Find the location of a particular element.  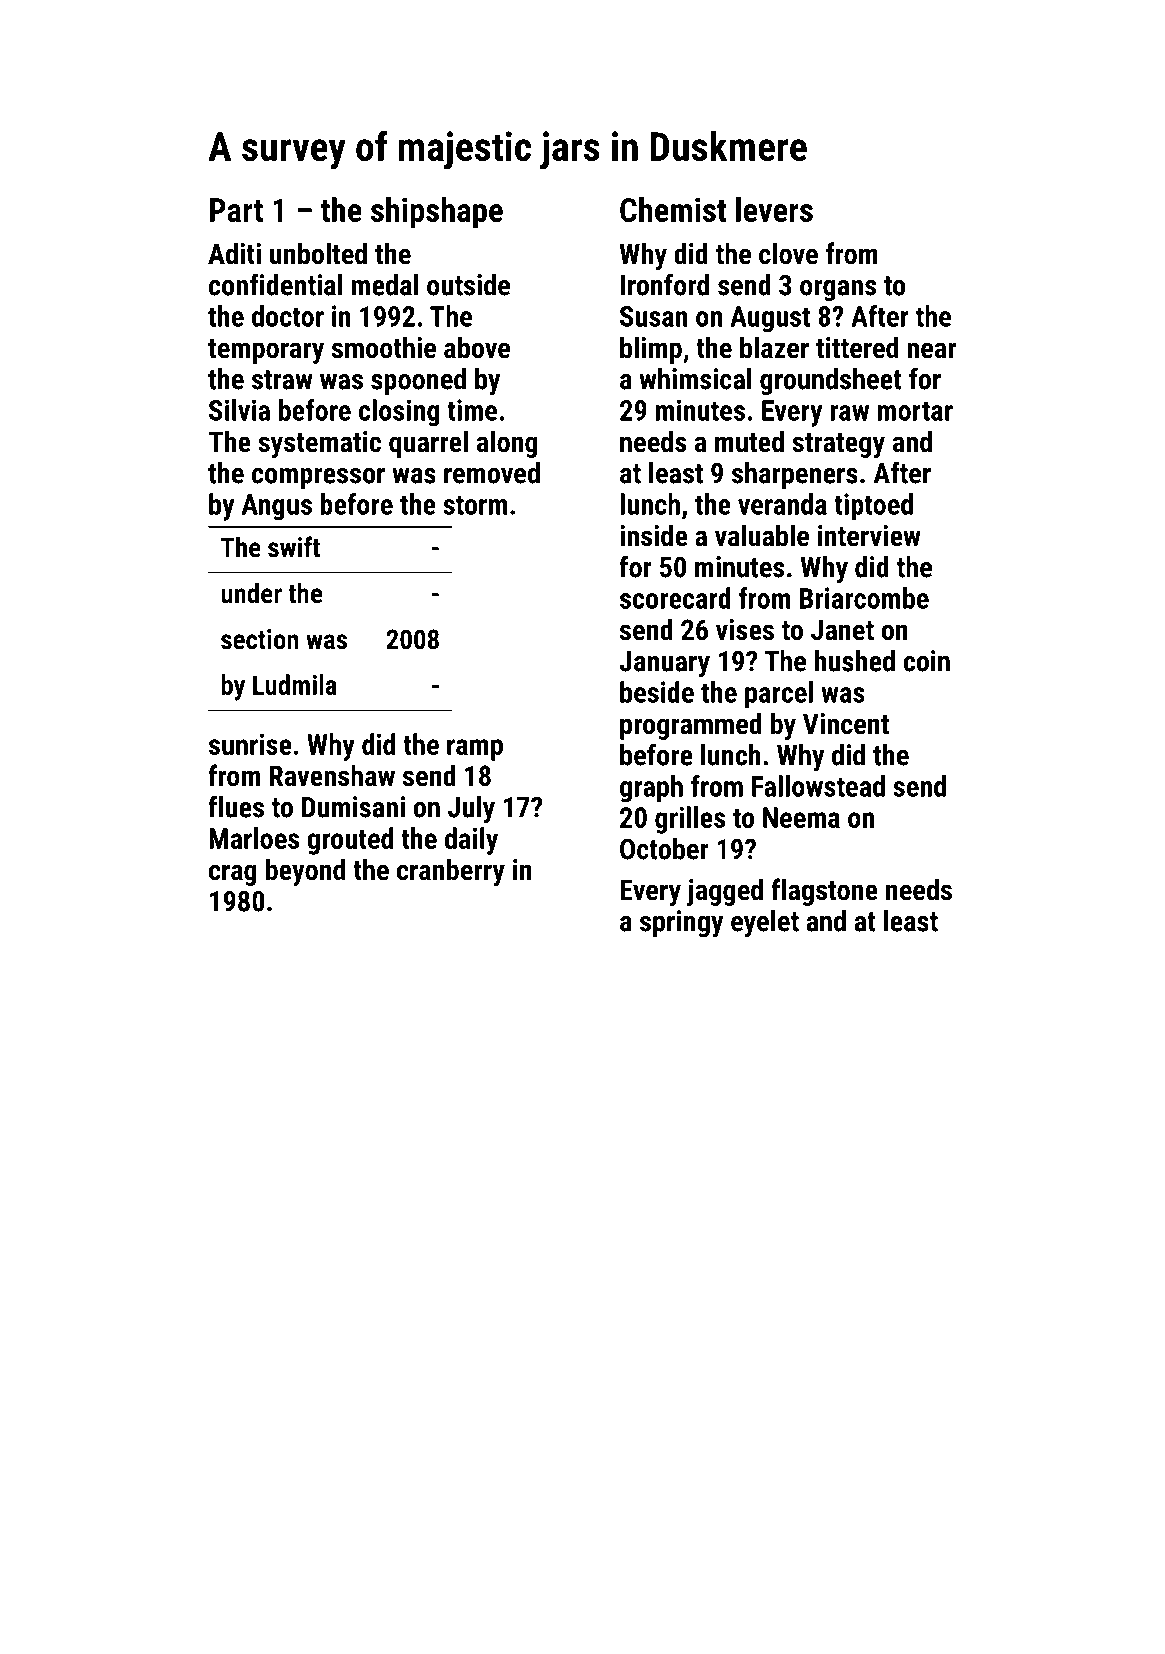

temporary is located at coordinates (266, 351).
